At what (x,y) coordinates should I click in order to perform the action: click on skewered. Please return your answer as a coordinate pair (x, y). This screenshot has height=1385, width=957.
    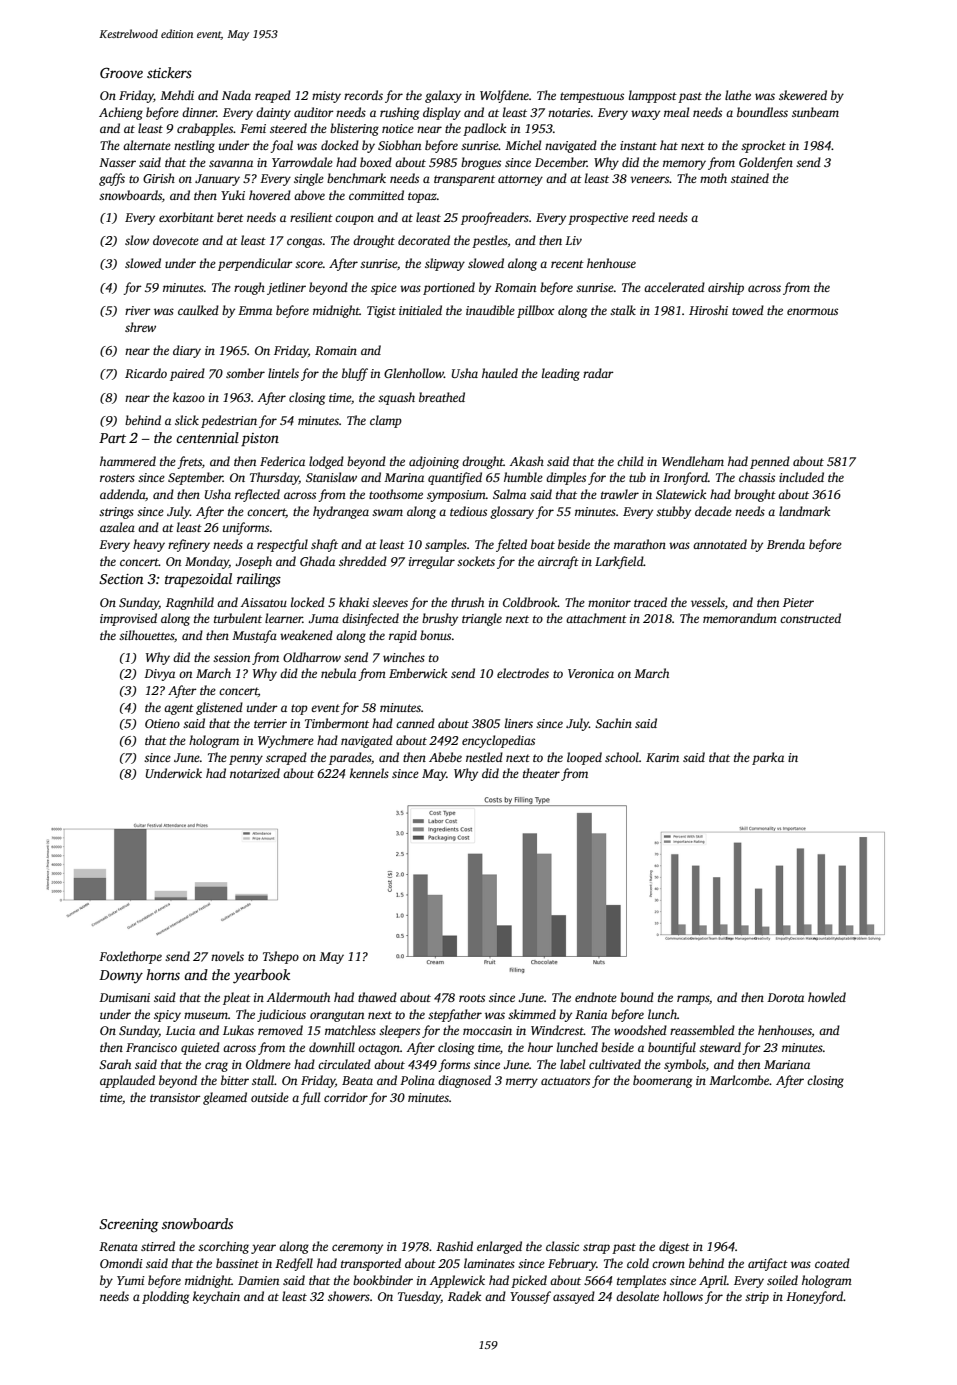
    Looking at the image, I should click on (803, 95).
